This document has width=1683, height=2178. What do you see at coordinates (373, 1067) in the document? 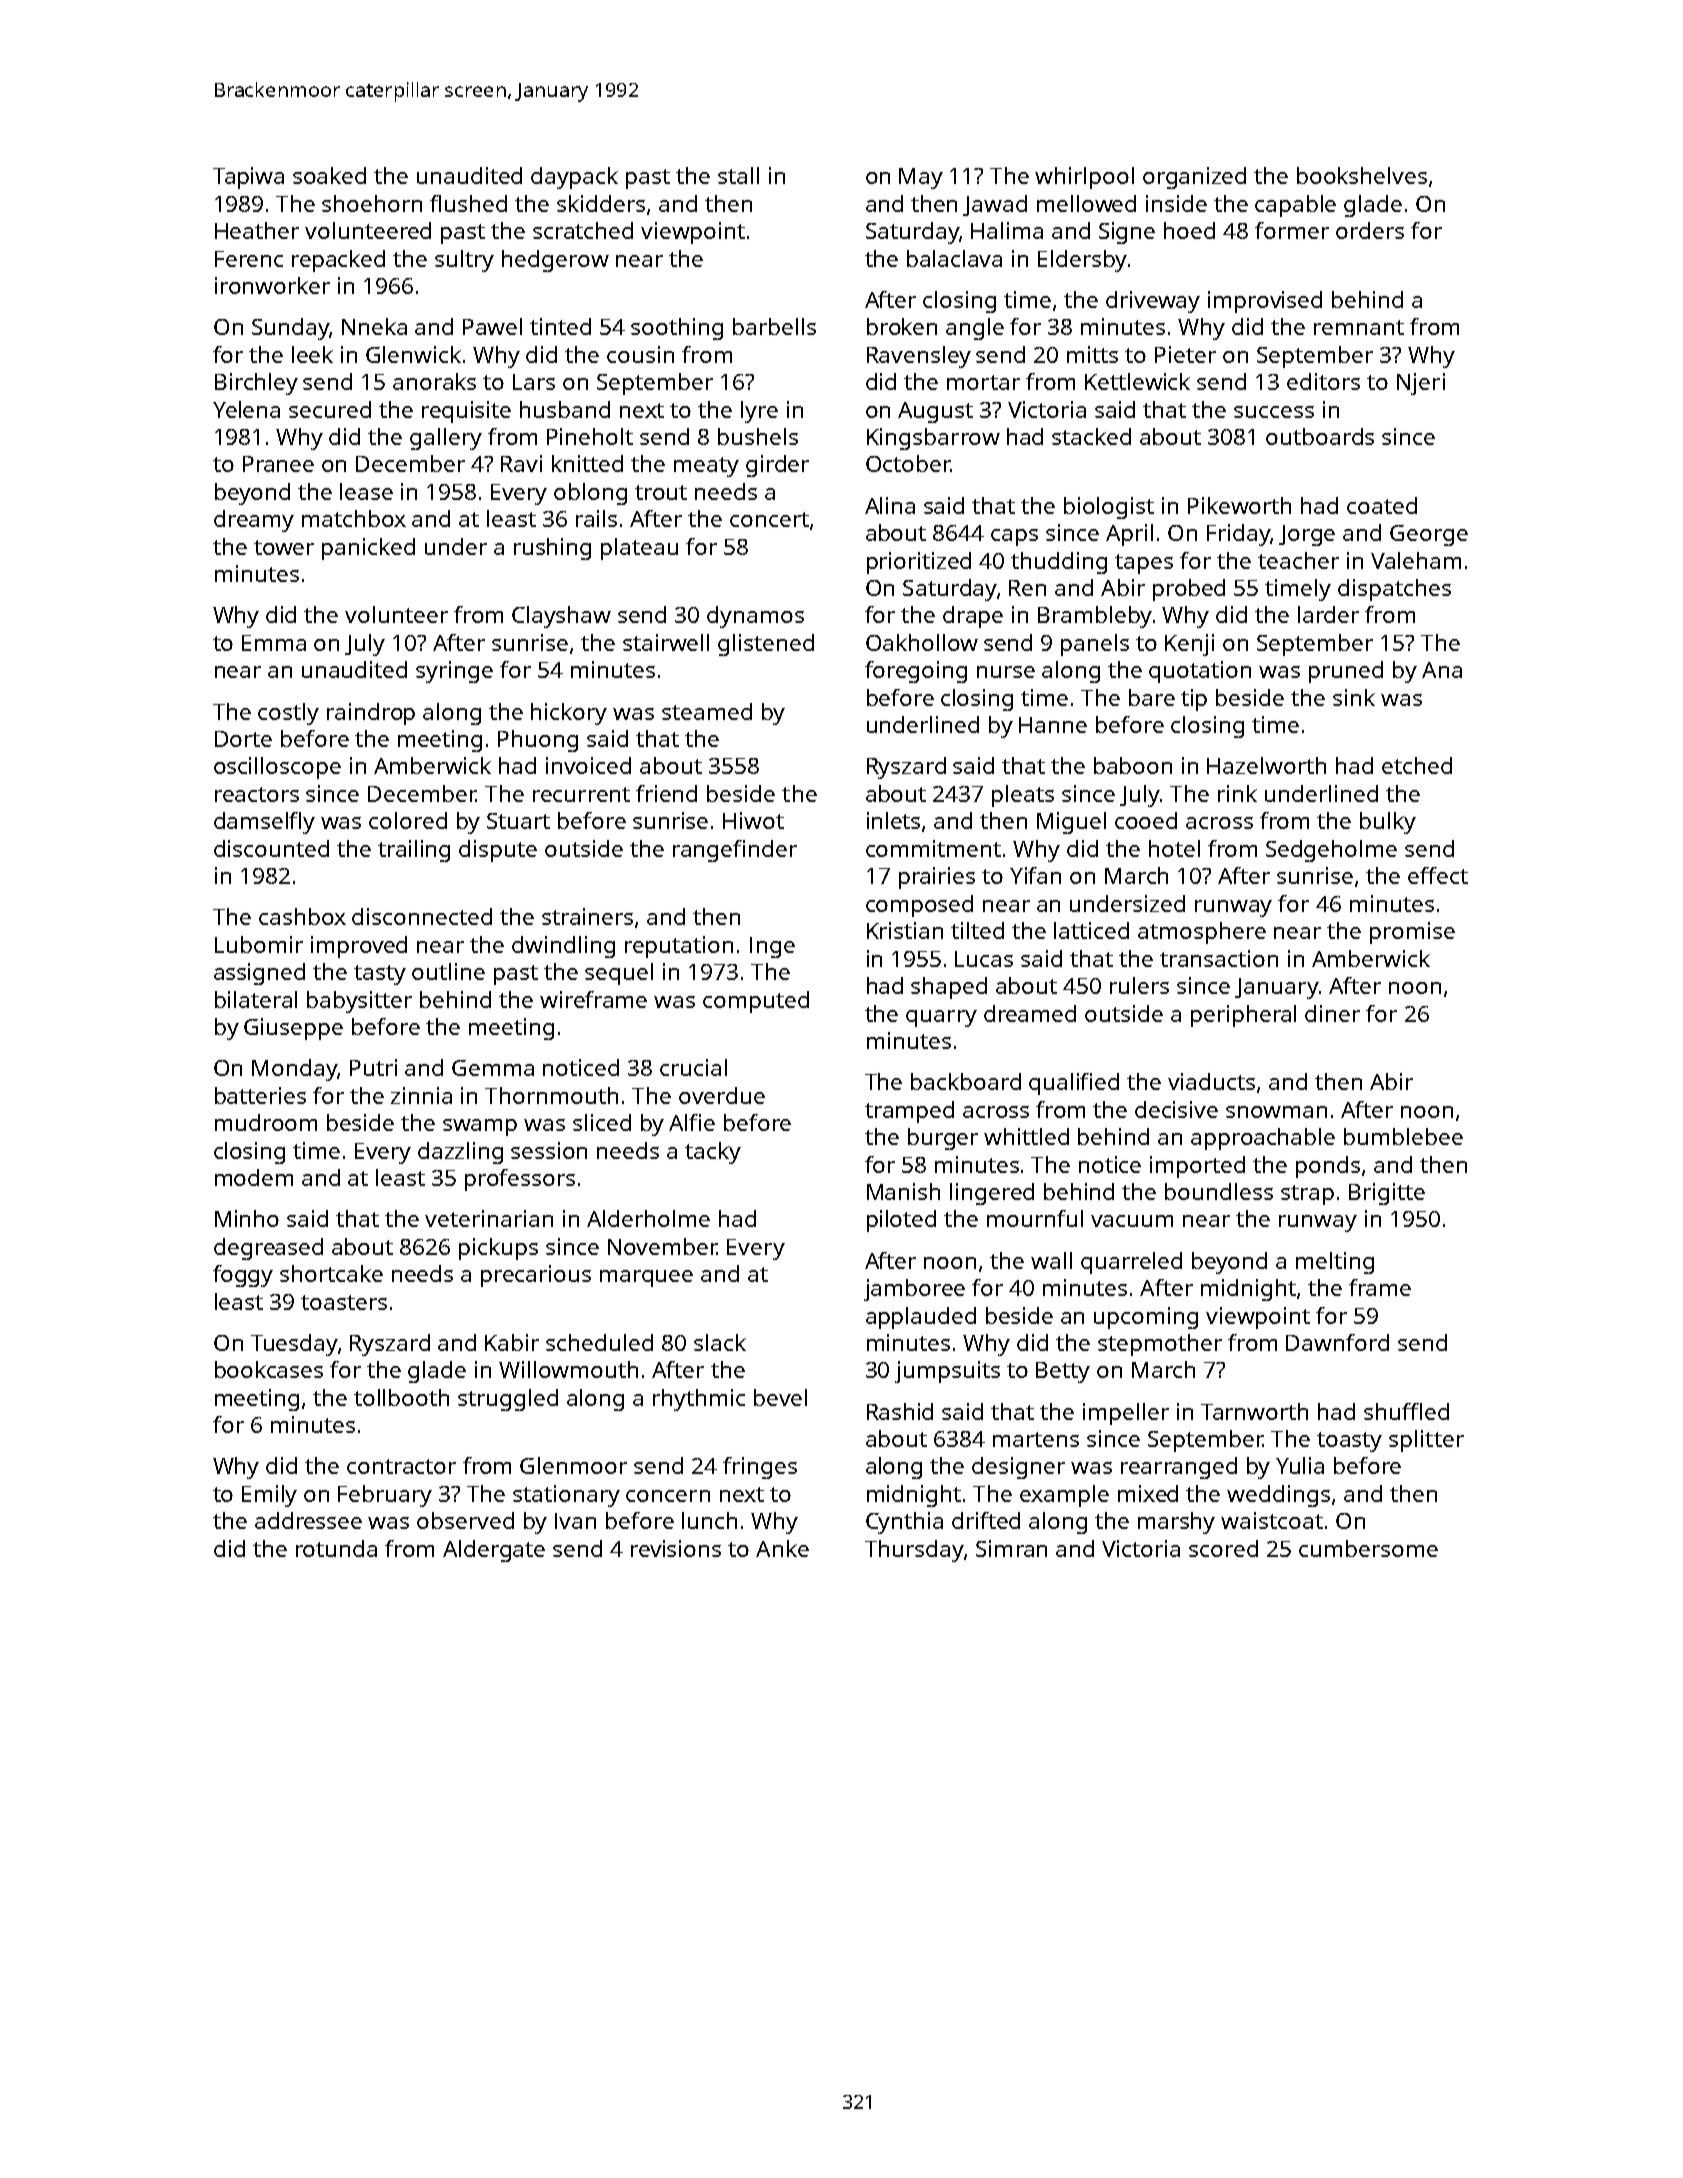
I see `Putri` at bounding box center [373, 1067].
